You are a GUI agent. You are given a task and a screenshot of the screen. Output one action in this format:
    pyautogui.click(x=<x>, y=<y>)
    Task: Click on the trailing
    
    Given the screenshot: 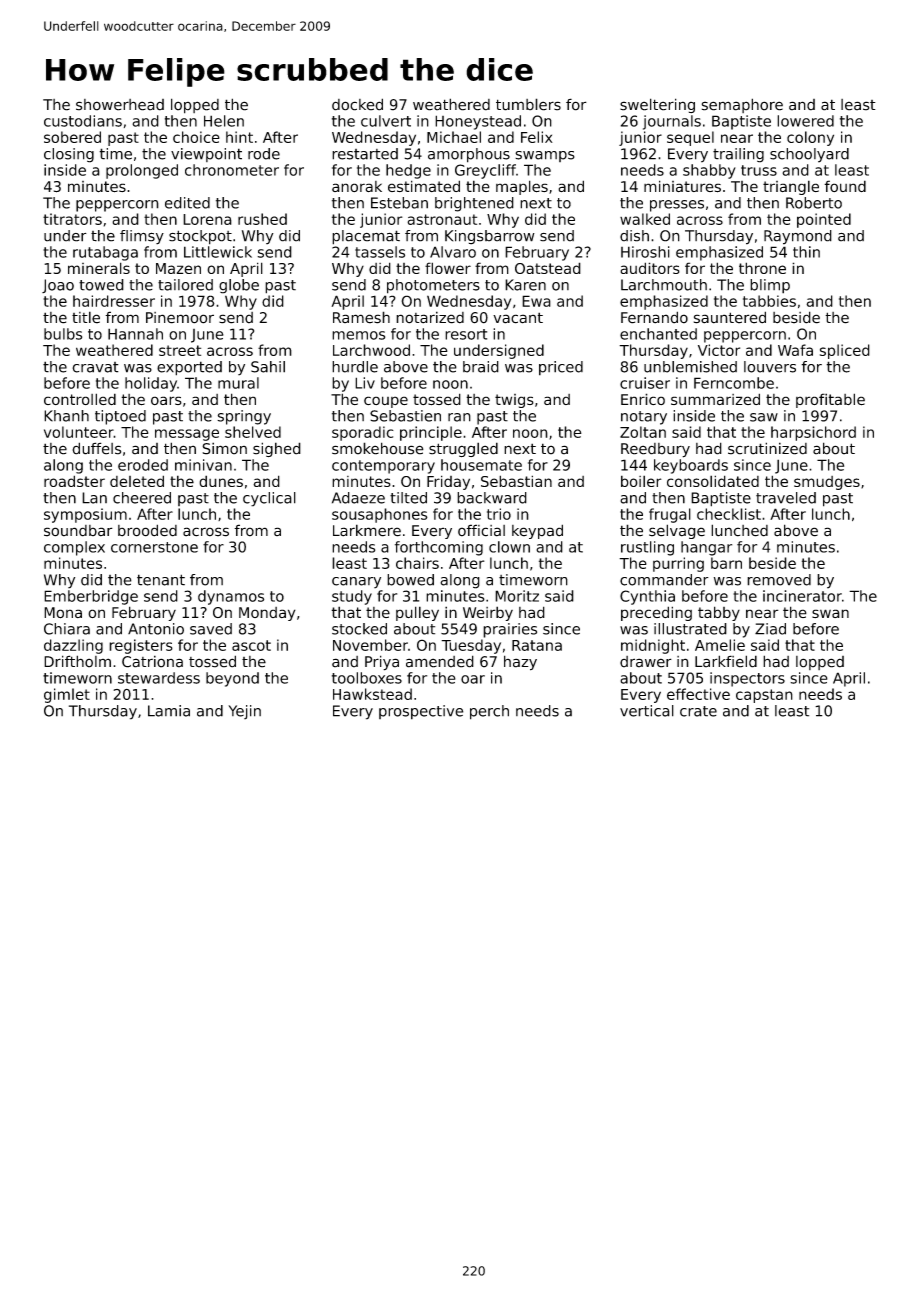 What is the action you would take?
    pyautogui.click(x=738, y=155)
